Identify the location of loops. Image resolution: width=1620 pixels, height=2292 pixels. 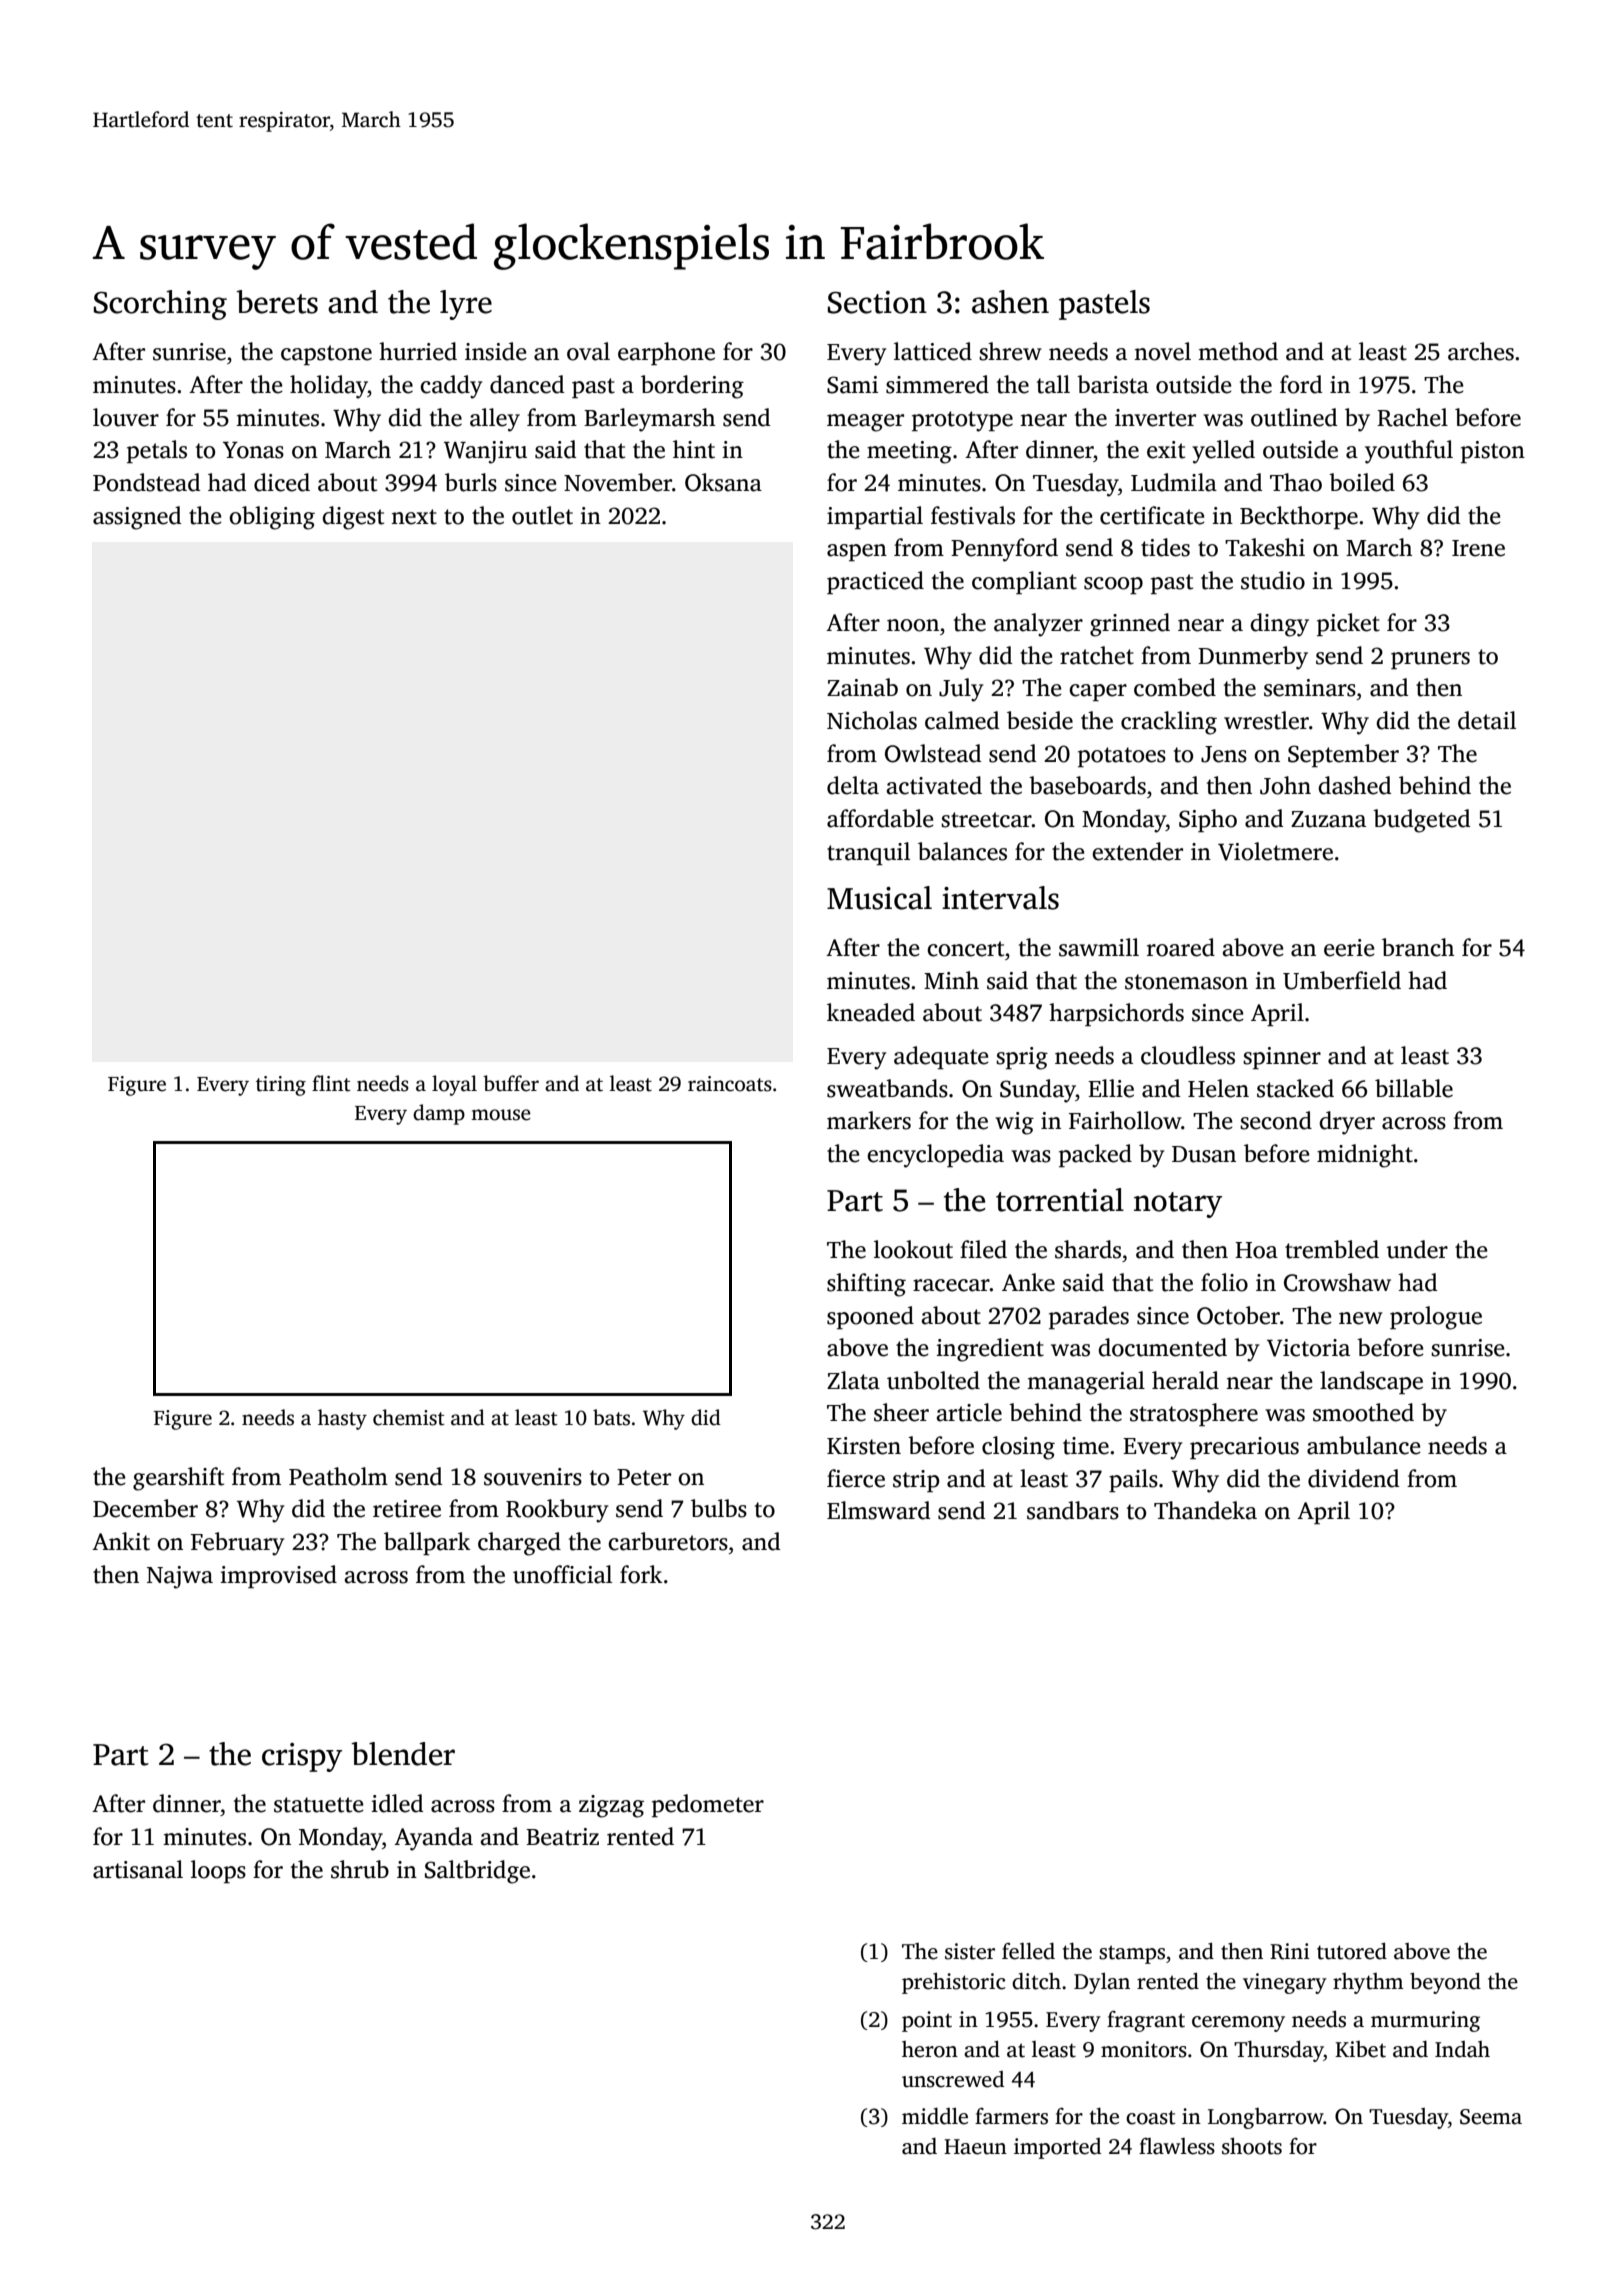
(218, 1871).
